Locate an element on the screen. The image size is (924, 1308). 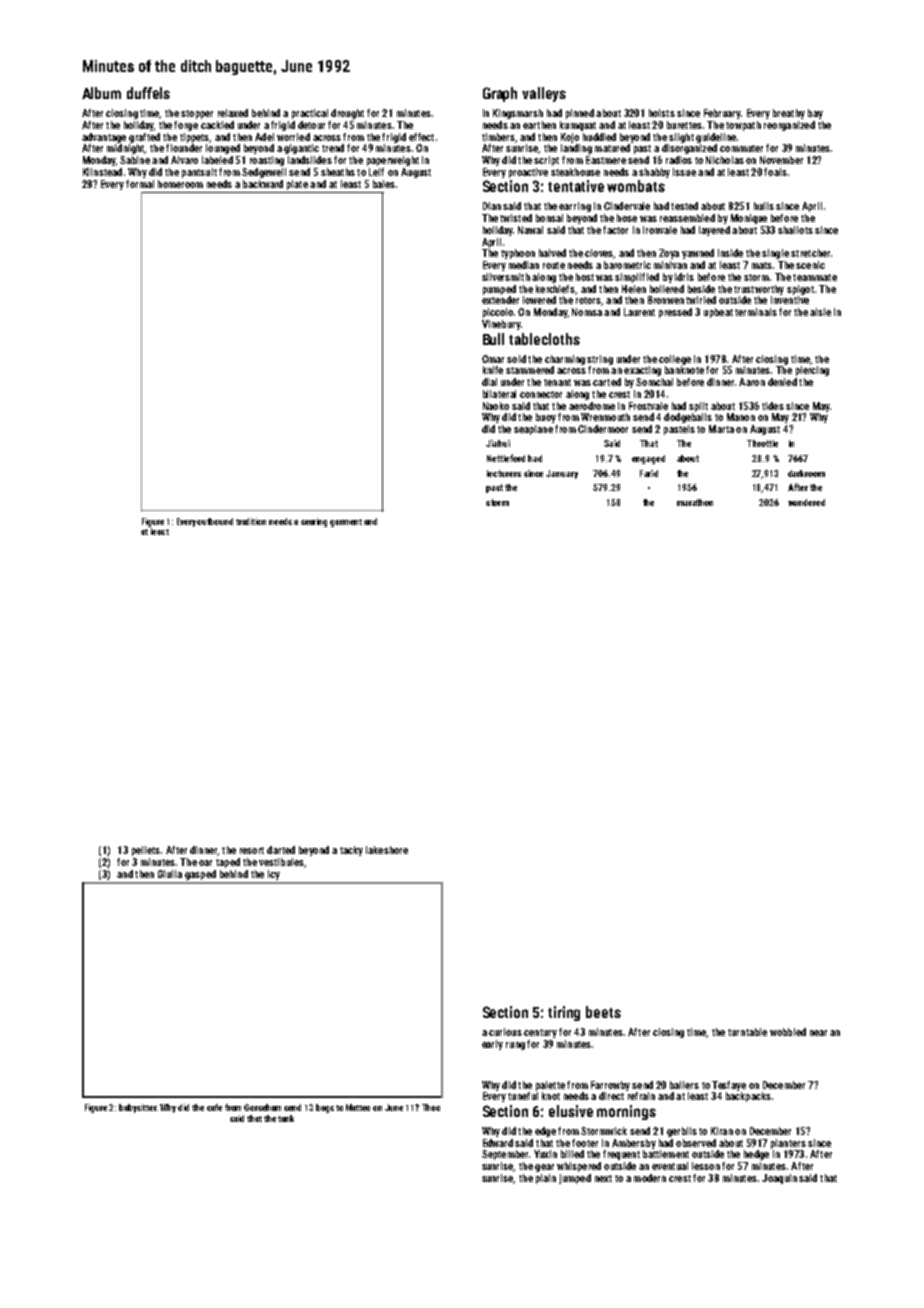
relaxed is located at coordinates (233, 113).
